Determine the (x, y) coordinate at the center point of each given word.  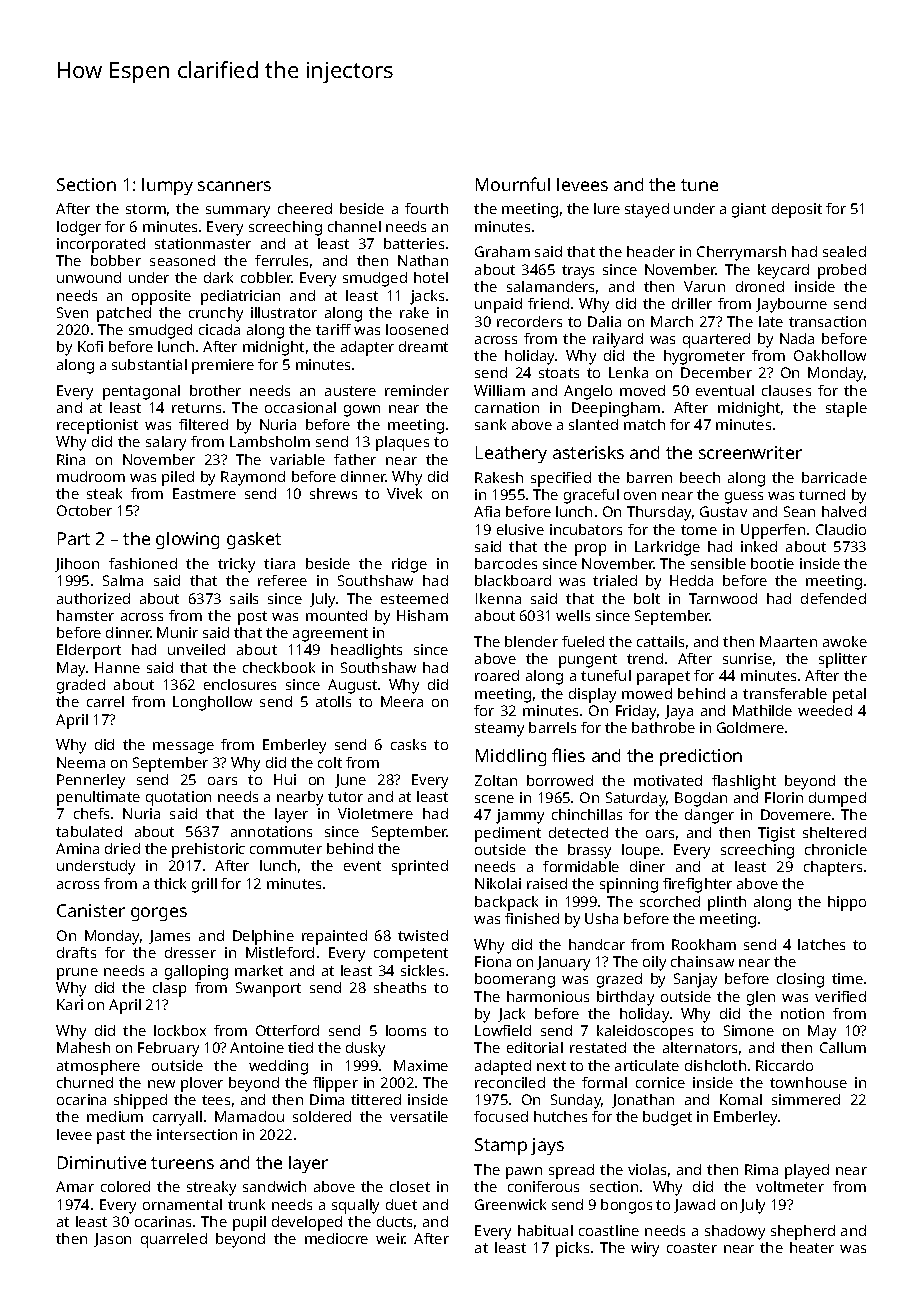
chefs (91, 813)
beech (700, 477)
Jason (112, 1240)
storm (146, 209)
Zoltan (496, 780)
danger (709, 816)
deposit (797, 210)
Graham (502, 251)
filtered (203, 424)
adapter (367, 348)
